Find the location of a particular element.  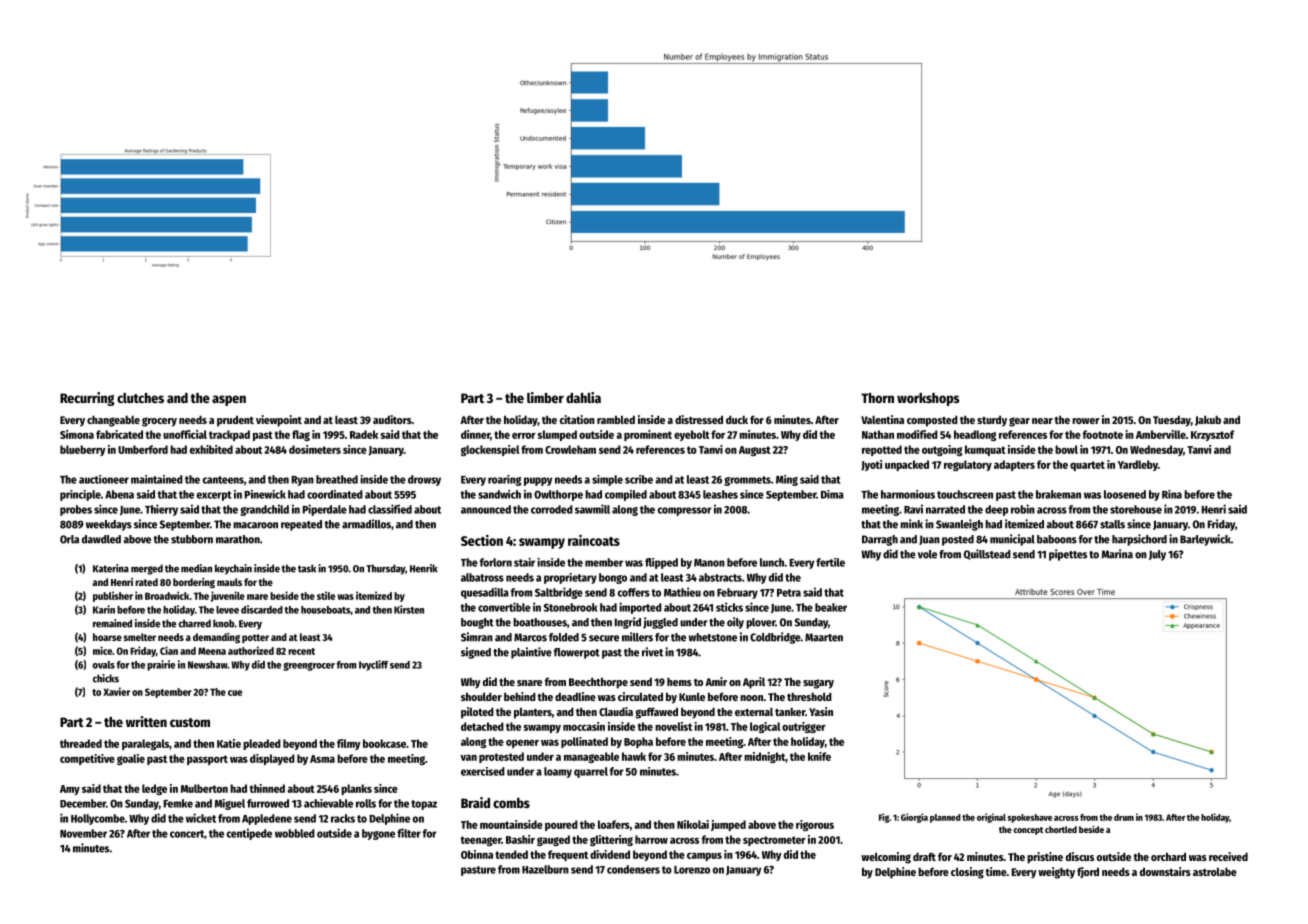

mice is located at coordinates (102, 650).
